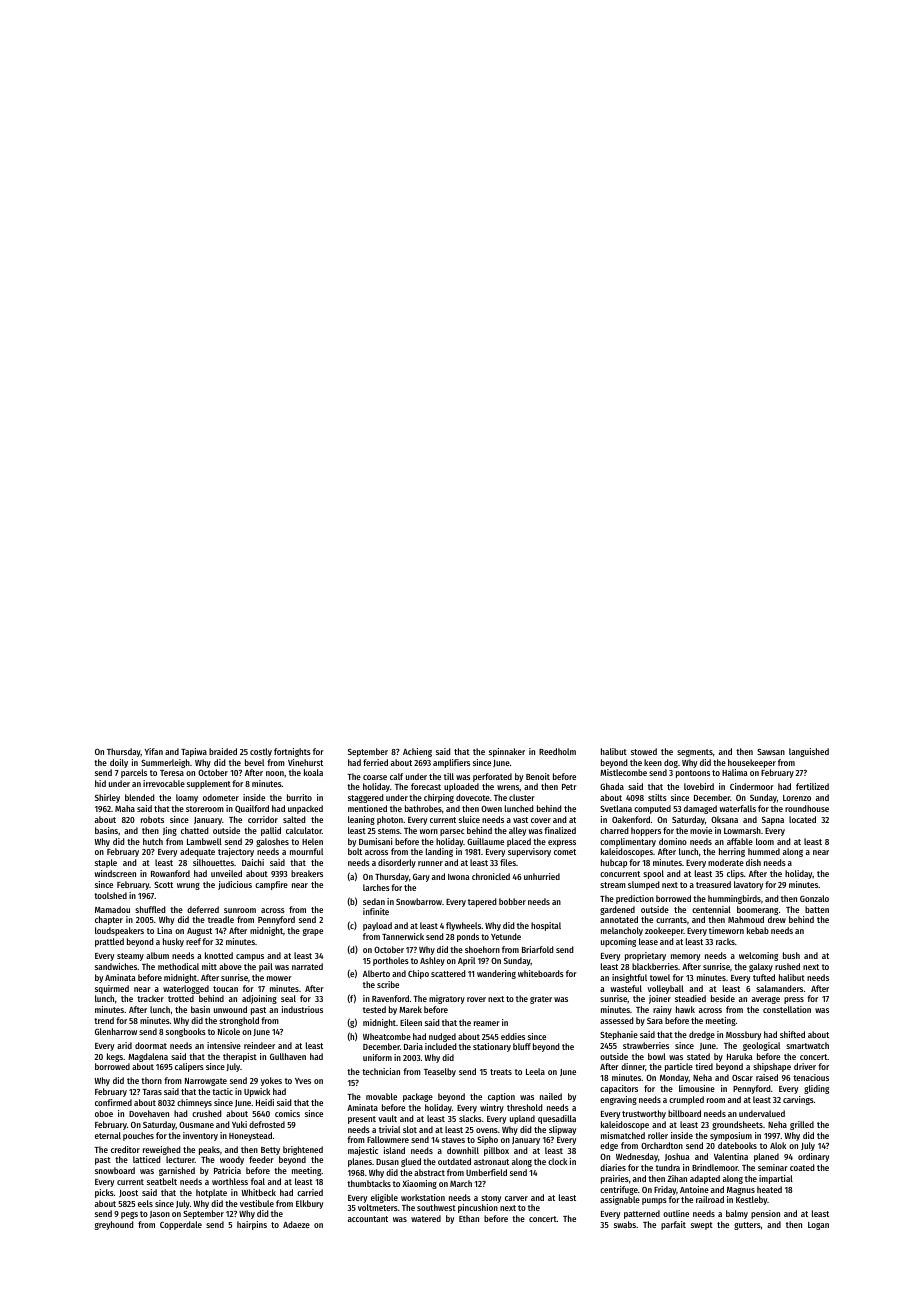 This document has height=1308, width=924. What do you see at coordinates (648, 941) in the document?
I see `lease` at bounding box center [648, 941].
